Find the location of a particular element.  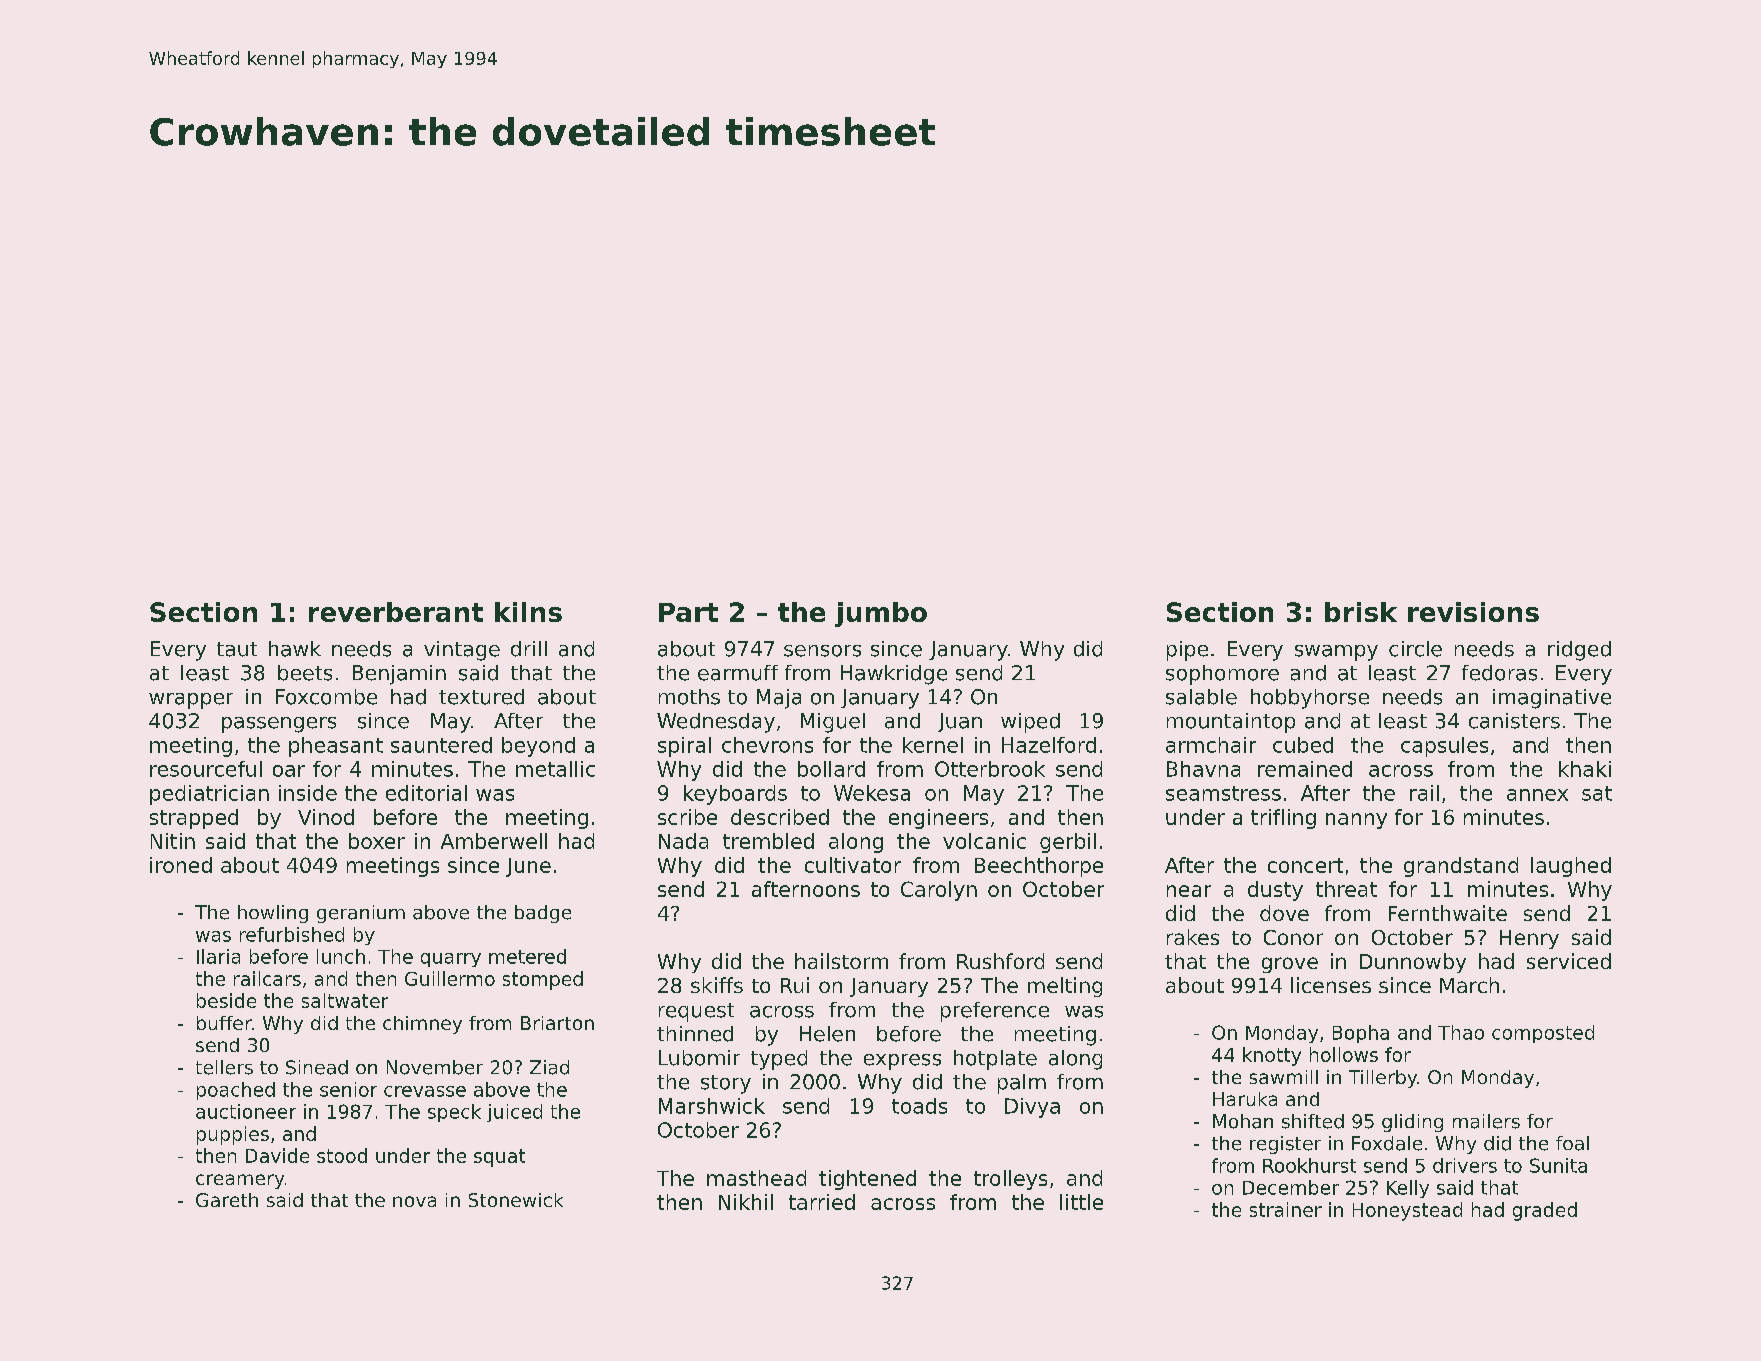

foal is located at coordinates (1572, 1143).
